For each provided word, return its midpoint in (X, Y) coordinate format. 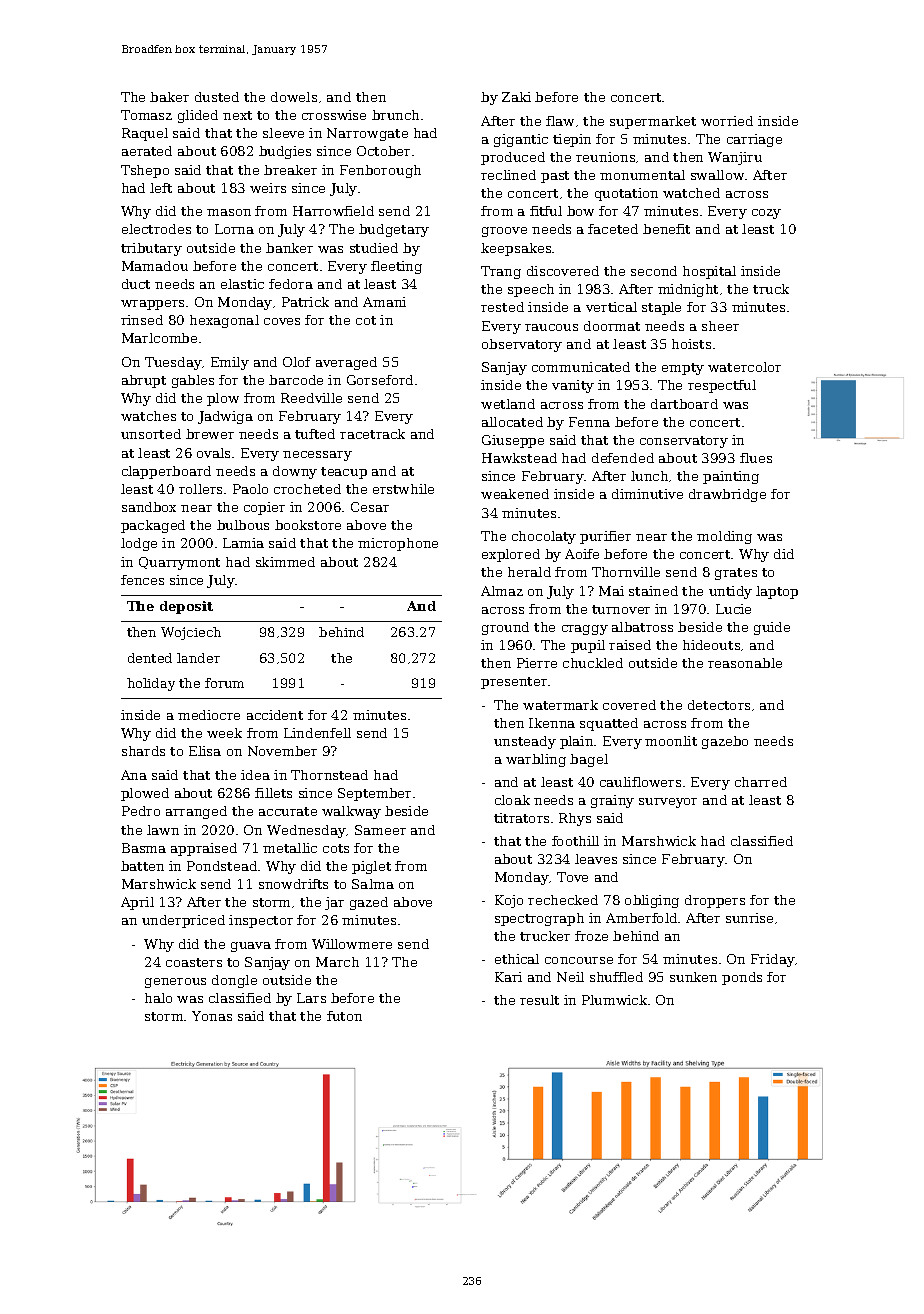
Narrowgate (367, 134)
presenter (514, 683)
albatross (642, 627)
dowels (294, 97)
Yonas (212, 1016)
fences (142, 580)
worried (727, 121)
